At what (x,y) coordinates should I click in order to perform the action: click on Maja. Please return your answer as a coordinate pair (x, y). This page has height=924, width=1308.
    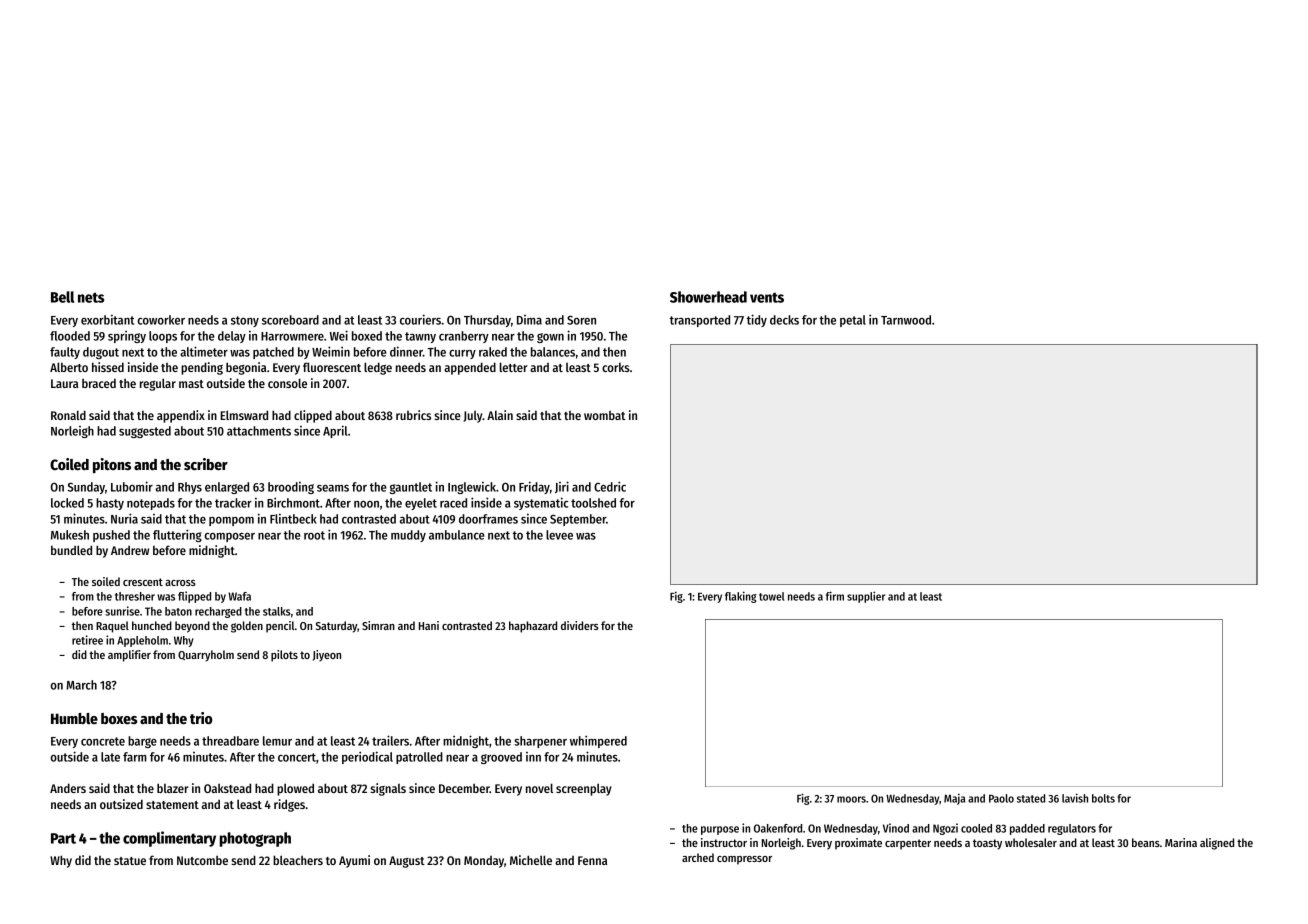
    Looking at the image, I should click on (954, 799).
